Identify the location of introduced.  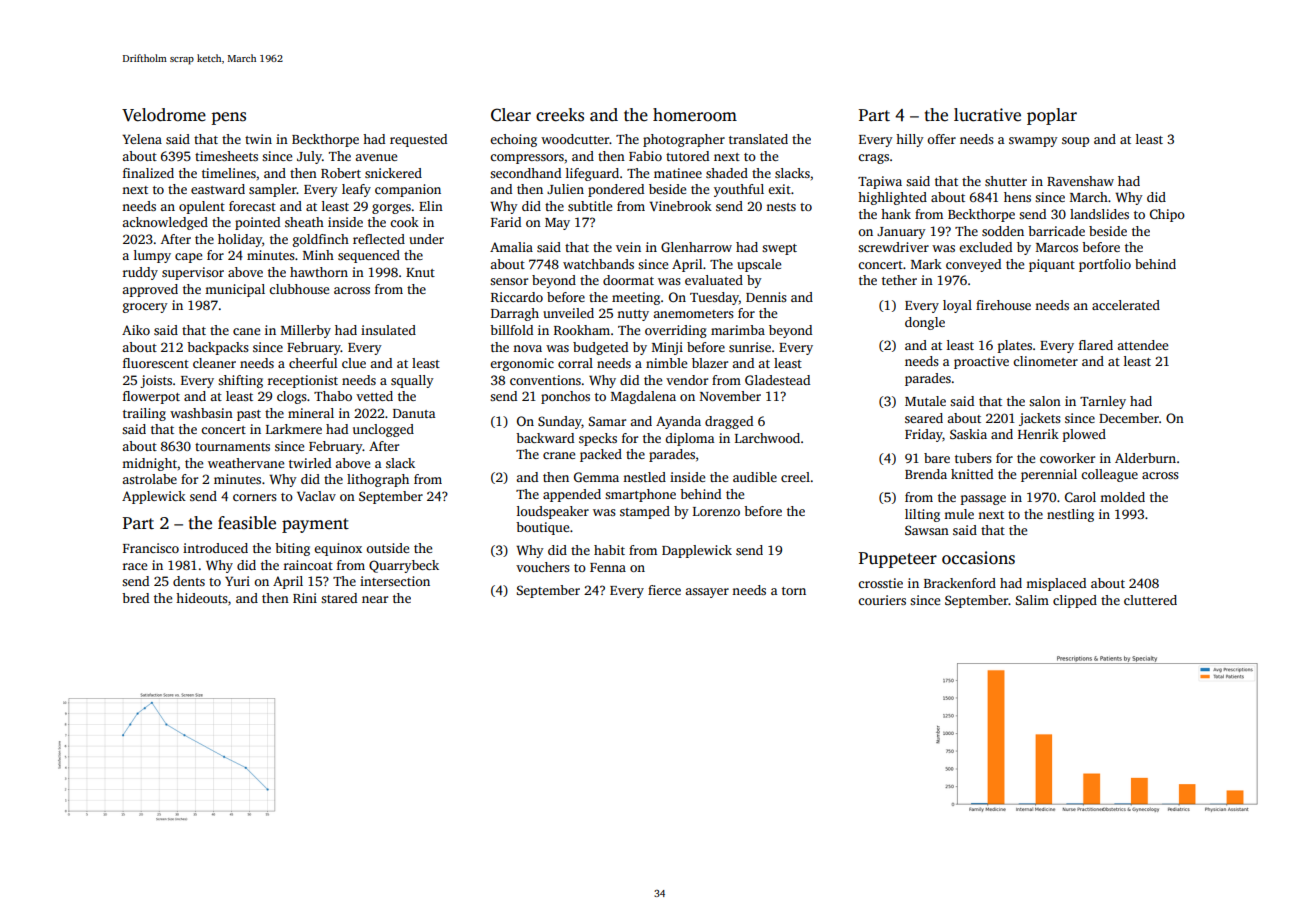
(215, 548).
